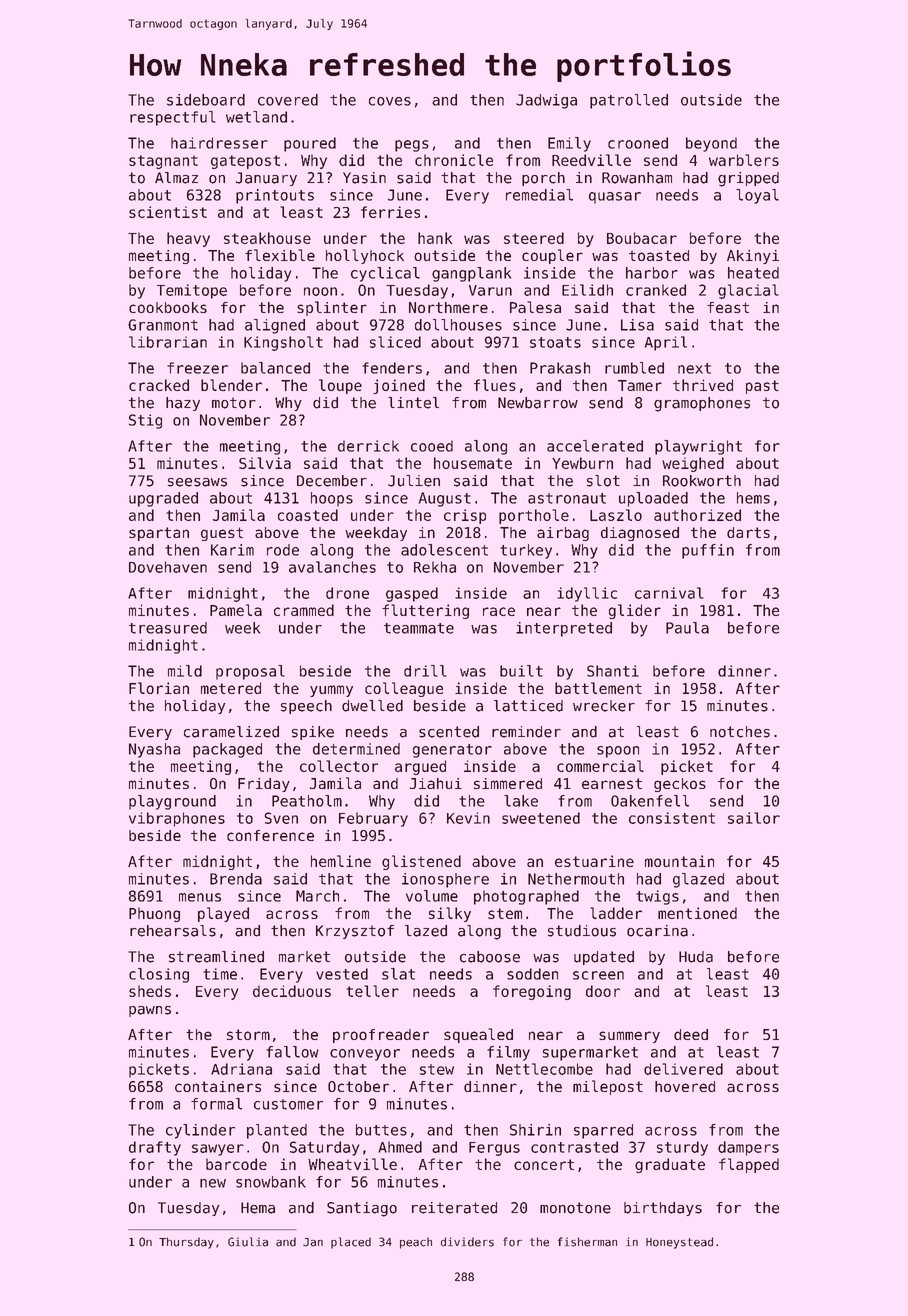  Describe the element at coordinates (698, 447) in the image. I see `playwright` at that location.
